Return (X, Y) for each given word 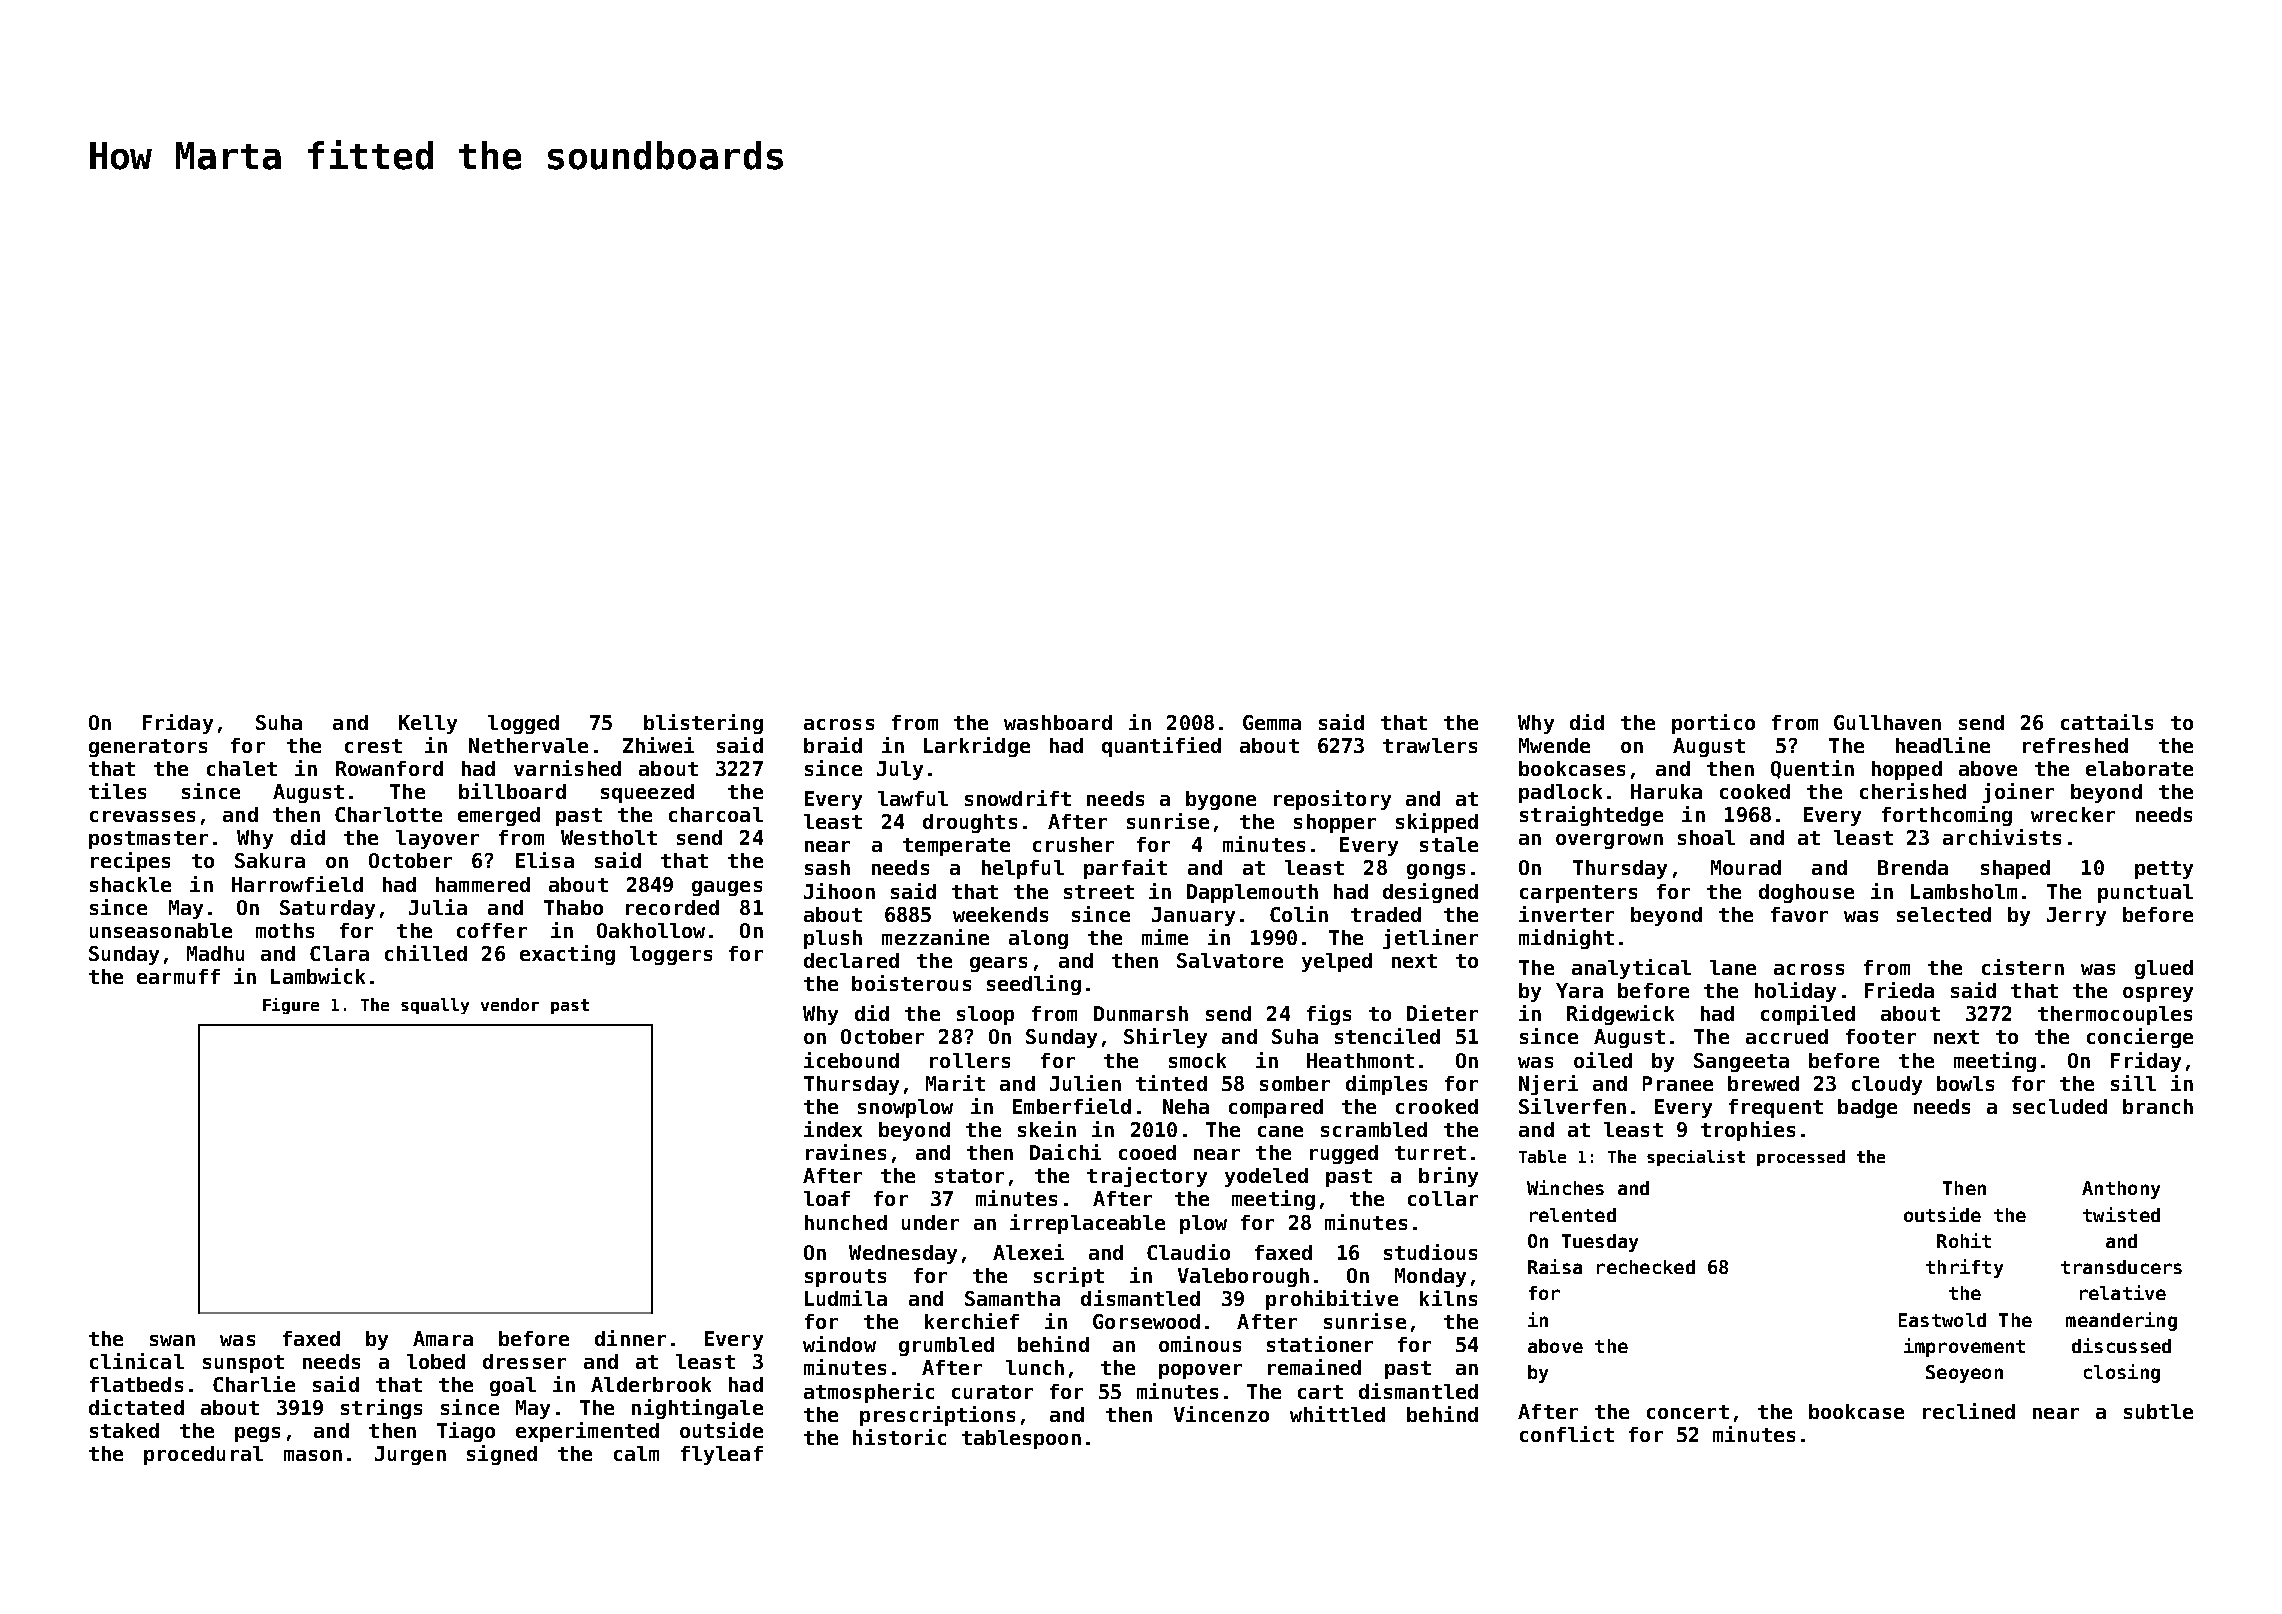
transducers (2121, 1267)
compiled (1808, 1015)
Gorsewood (1146, 1321)
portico (1713, 724)
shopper (1335, 823)
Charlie (254, 1384)
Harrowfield (297, 884)
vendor (510, 1004)
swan (172, 1340)
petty (2164, 870)
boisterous (911, 983)
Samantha (1012, 1298)
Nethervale (528, 745)
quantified (1161, 747)
